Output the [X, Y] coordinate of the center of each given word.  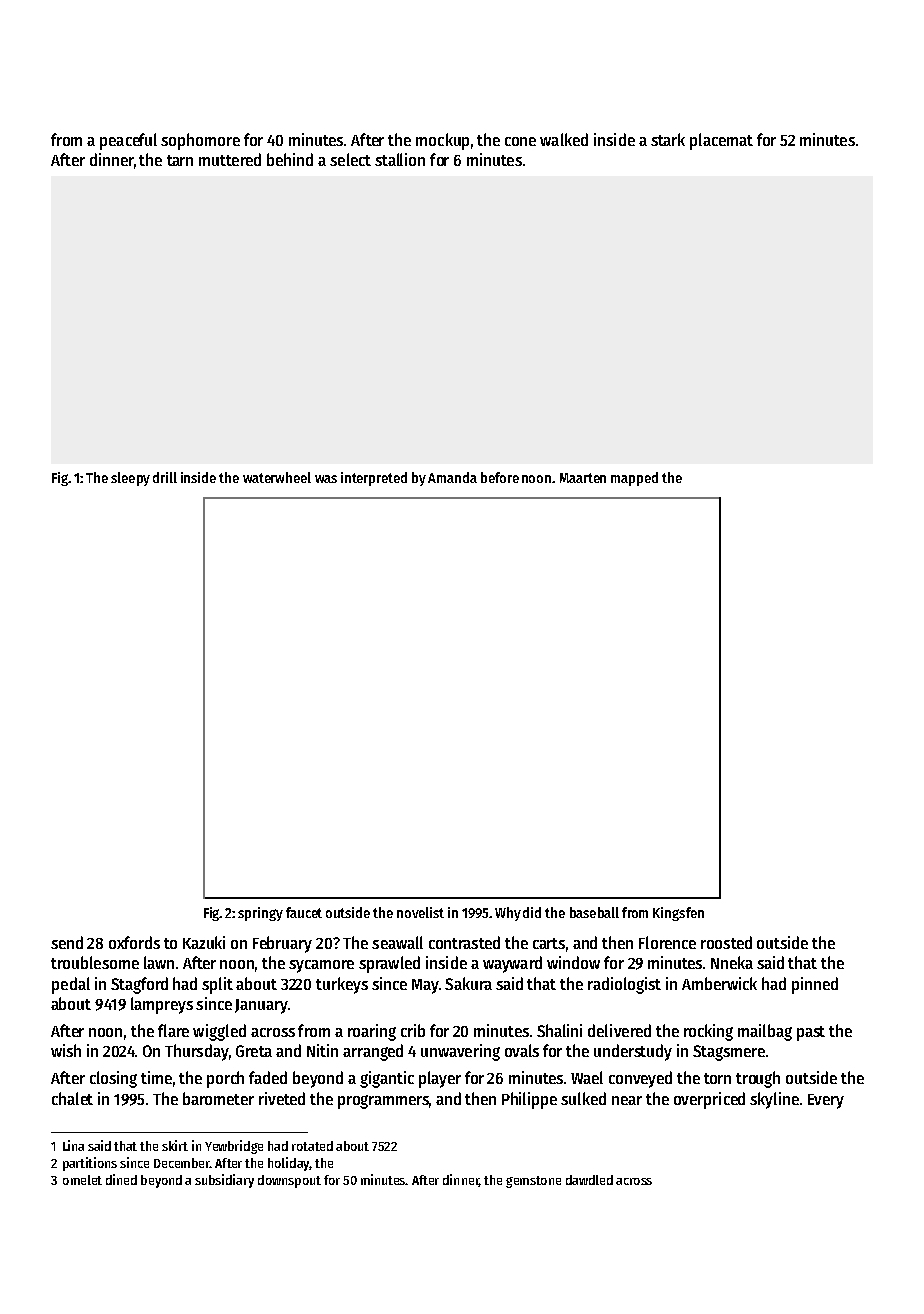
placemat [721, 141]
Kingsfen [678, 914]
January [261, 1006]
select [350, 159]
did [532, 912]
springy [260, 914]
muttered [230, 159]
